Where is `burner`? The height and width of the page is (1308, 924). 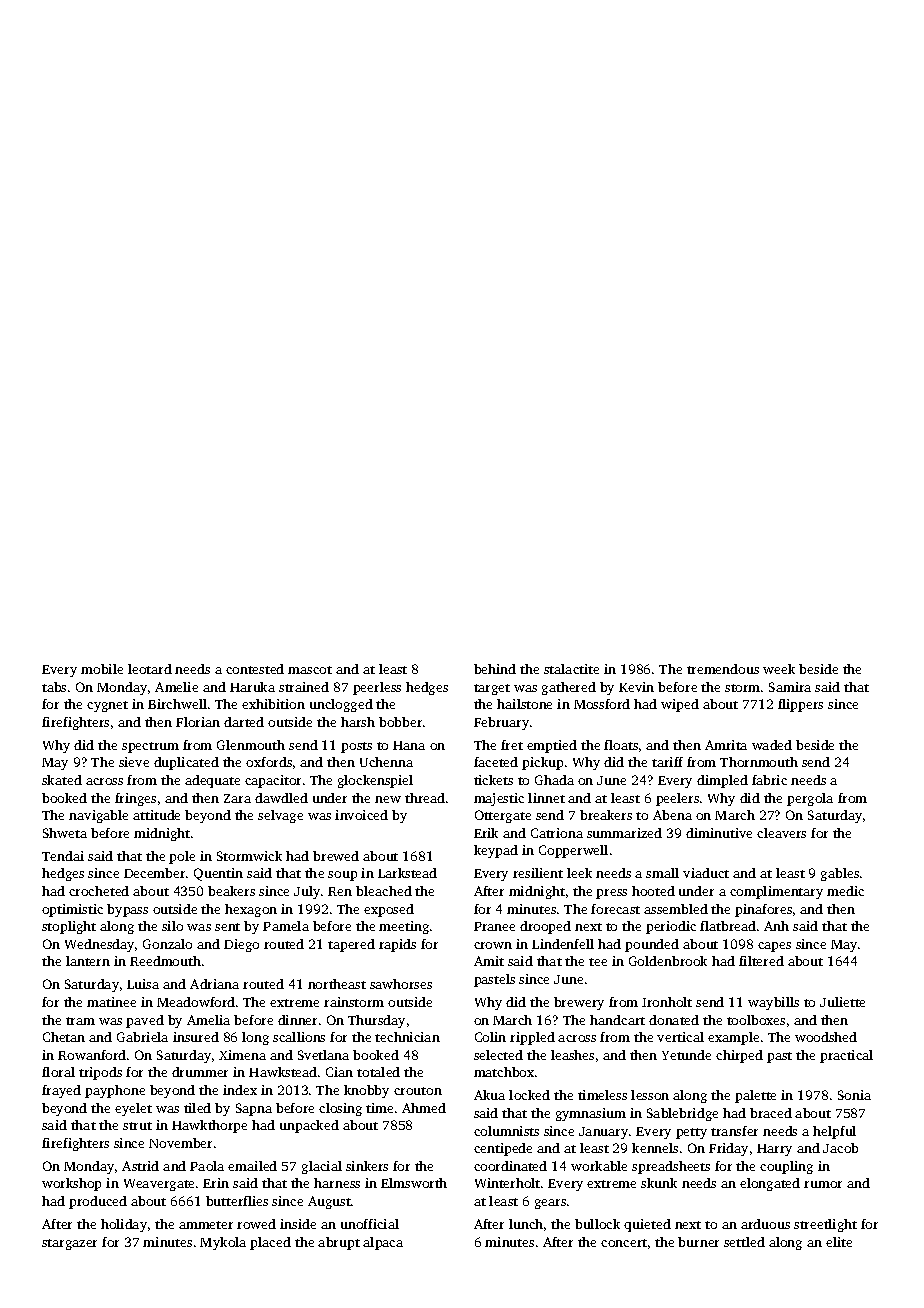
burner is located at coordinates (698, 1242).
